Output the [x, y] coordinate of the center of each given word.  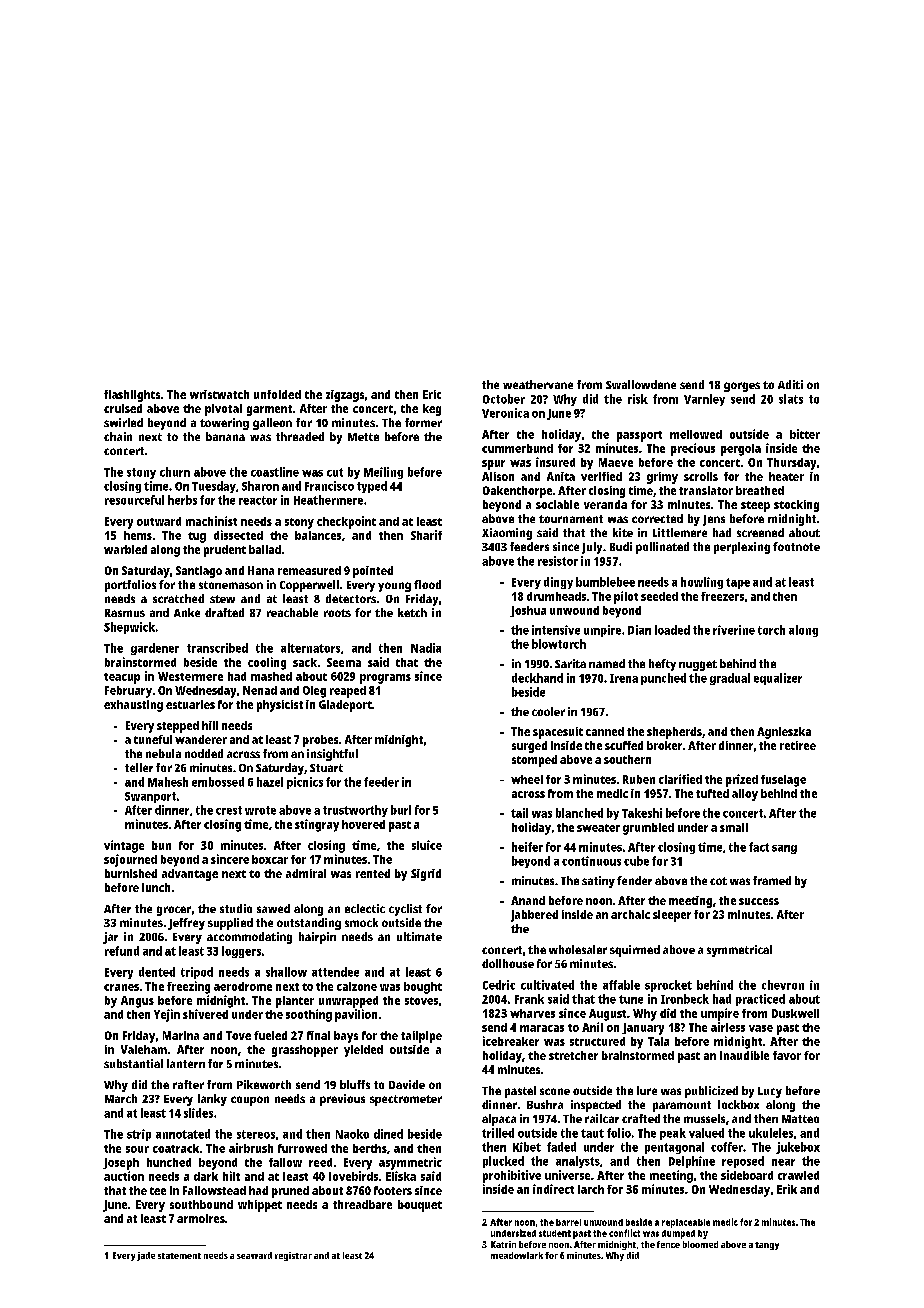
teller [139, 767]
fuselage [783, 781]
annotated [183, 1134]
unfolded [277, 394]
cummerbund [517, 448]
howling [702, 583]
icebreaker [511, 1041]
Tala [658, 1041]
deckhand [537, 678]
